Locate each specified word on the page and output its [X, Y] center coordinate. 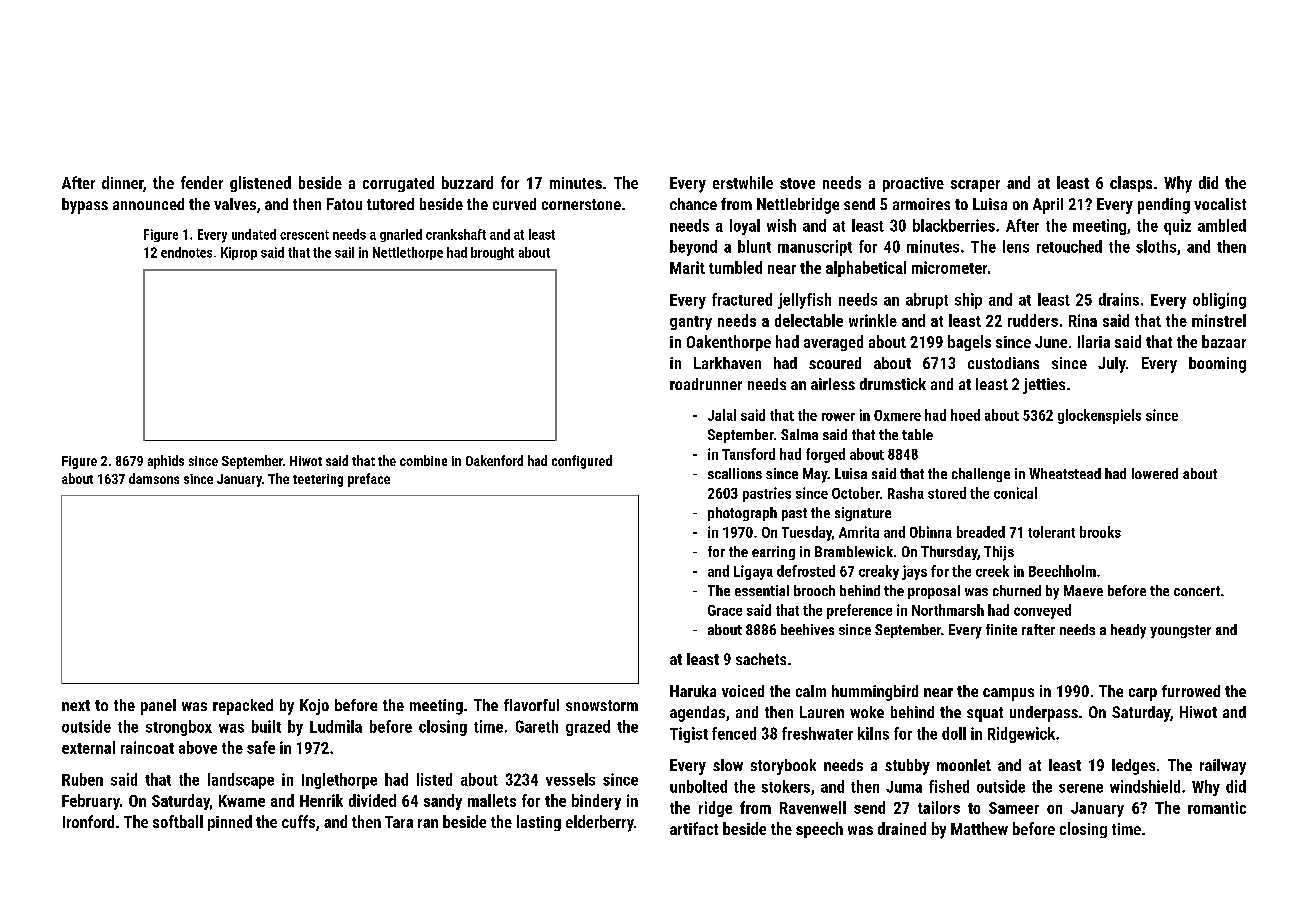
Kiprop [239, 253]
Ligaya [753, 572]
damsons [154, 478]
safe [261, 747]
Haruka [693, 691]
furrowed [1191, 691]
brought [492, 253]
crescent [304, 235]
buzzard [467, 182]
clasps [1131, 184]
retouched [1069, 246]
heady [1128, 631]
